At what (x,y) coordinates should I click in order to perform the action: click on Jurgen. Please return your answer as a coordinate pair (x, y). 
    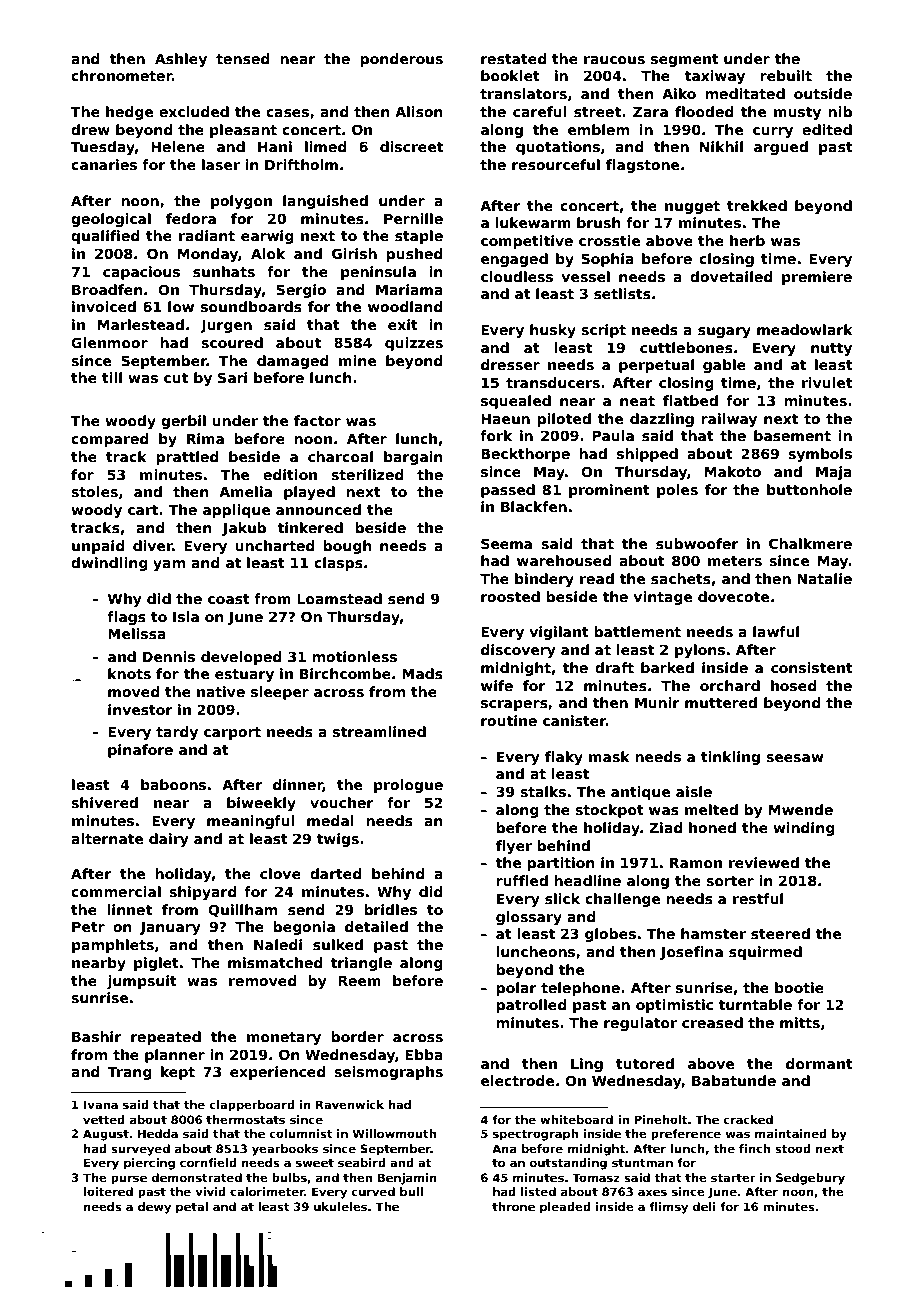
    Looking at the image, I should click on (226, 326).
